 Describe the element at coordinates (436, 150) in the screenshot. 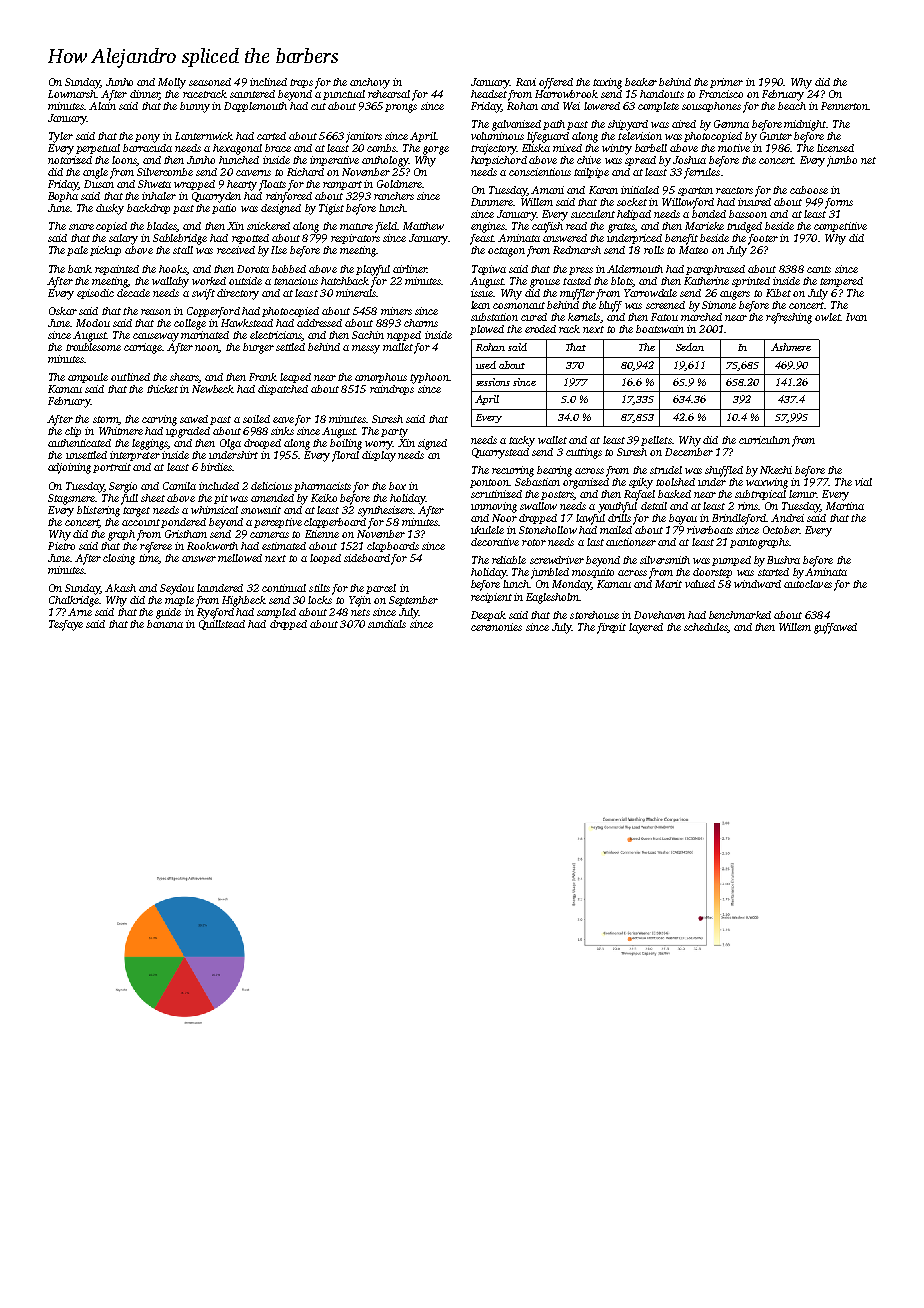

I see `gorge` at that location.
